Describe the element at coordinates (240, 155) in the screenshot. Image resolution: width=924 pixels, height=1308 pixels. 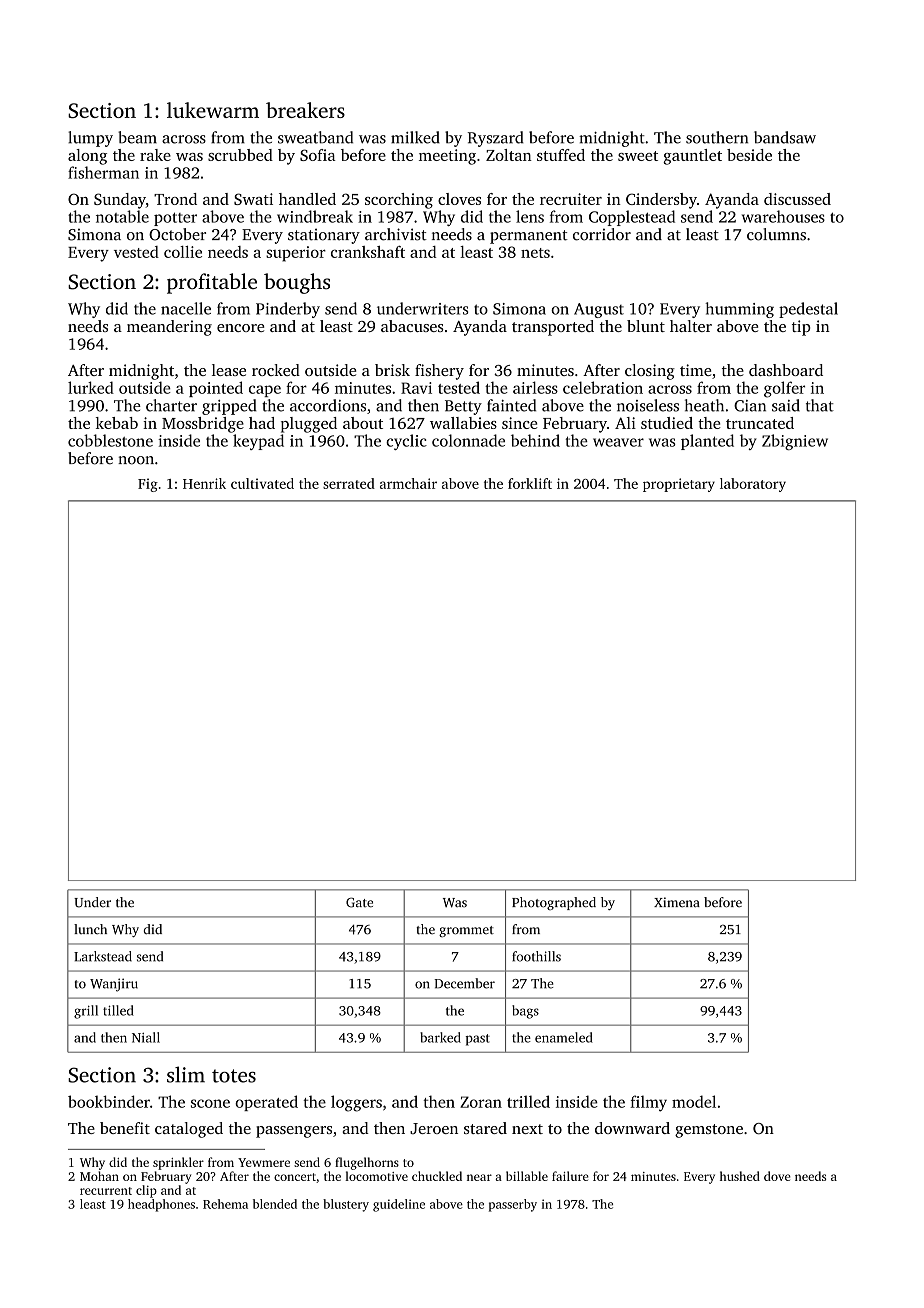
I see `scrubbed` at that location.
